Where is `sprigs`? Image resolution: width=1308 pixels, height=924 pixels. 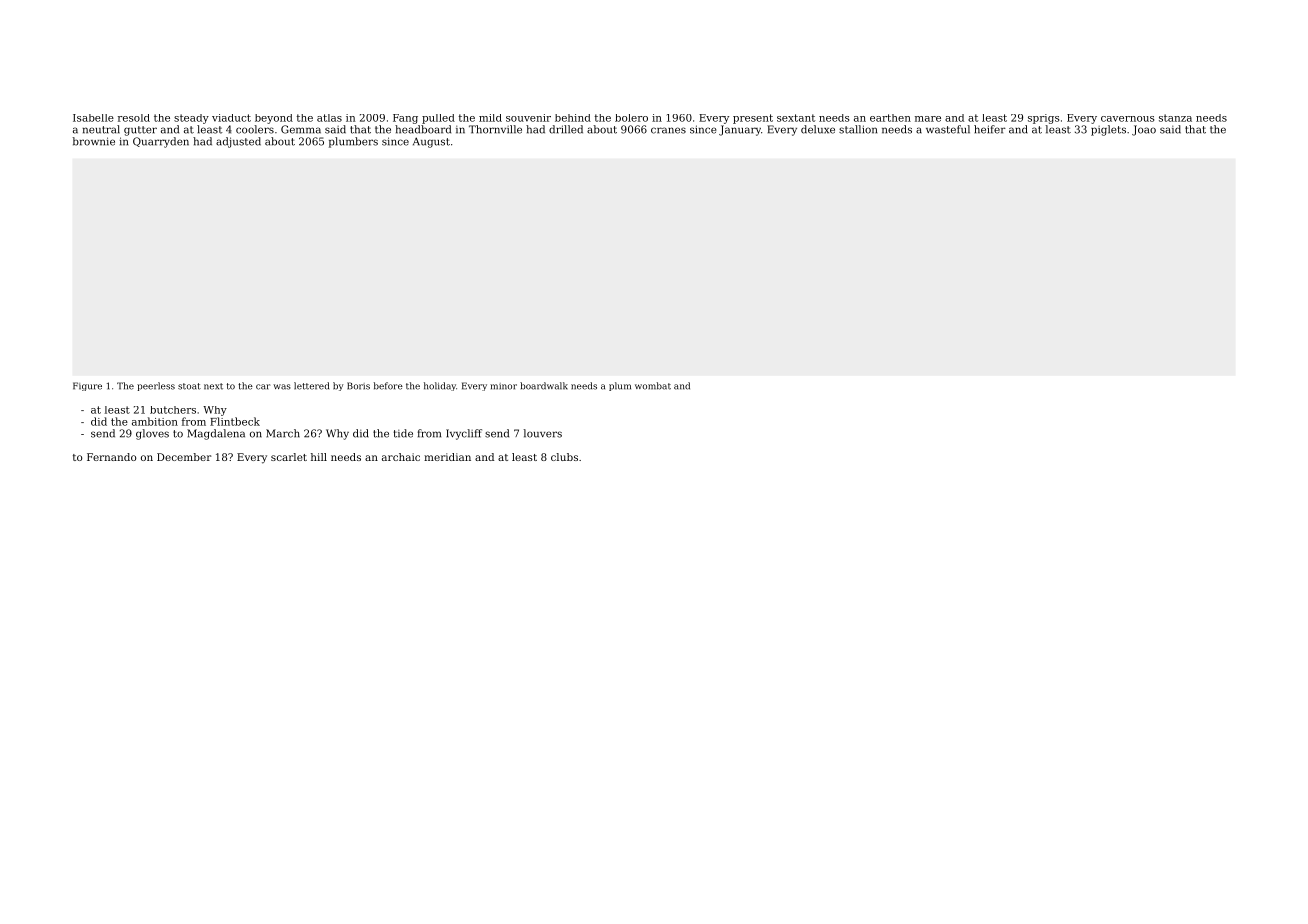 sprigs is located at coordinates (1043, 119).
